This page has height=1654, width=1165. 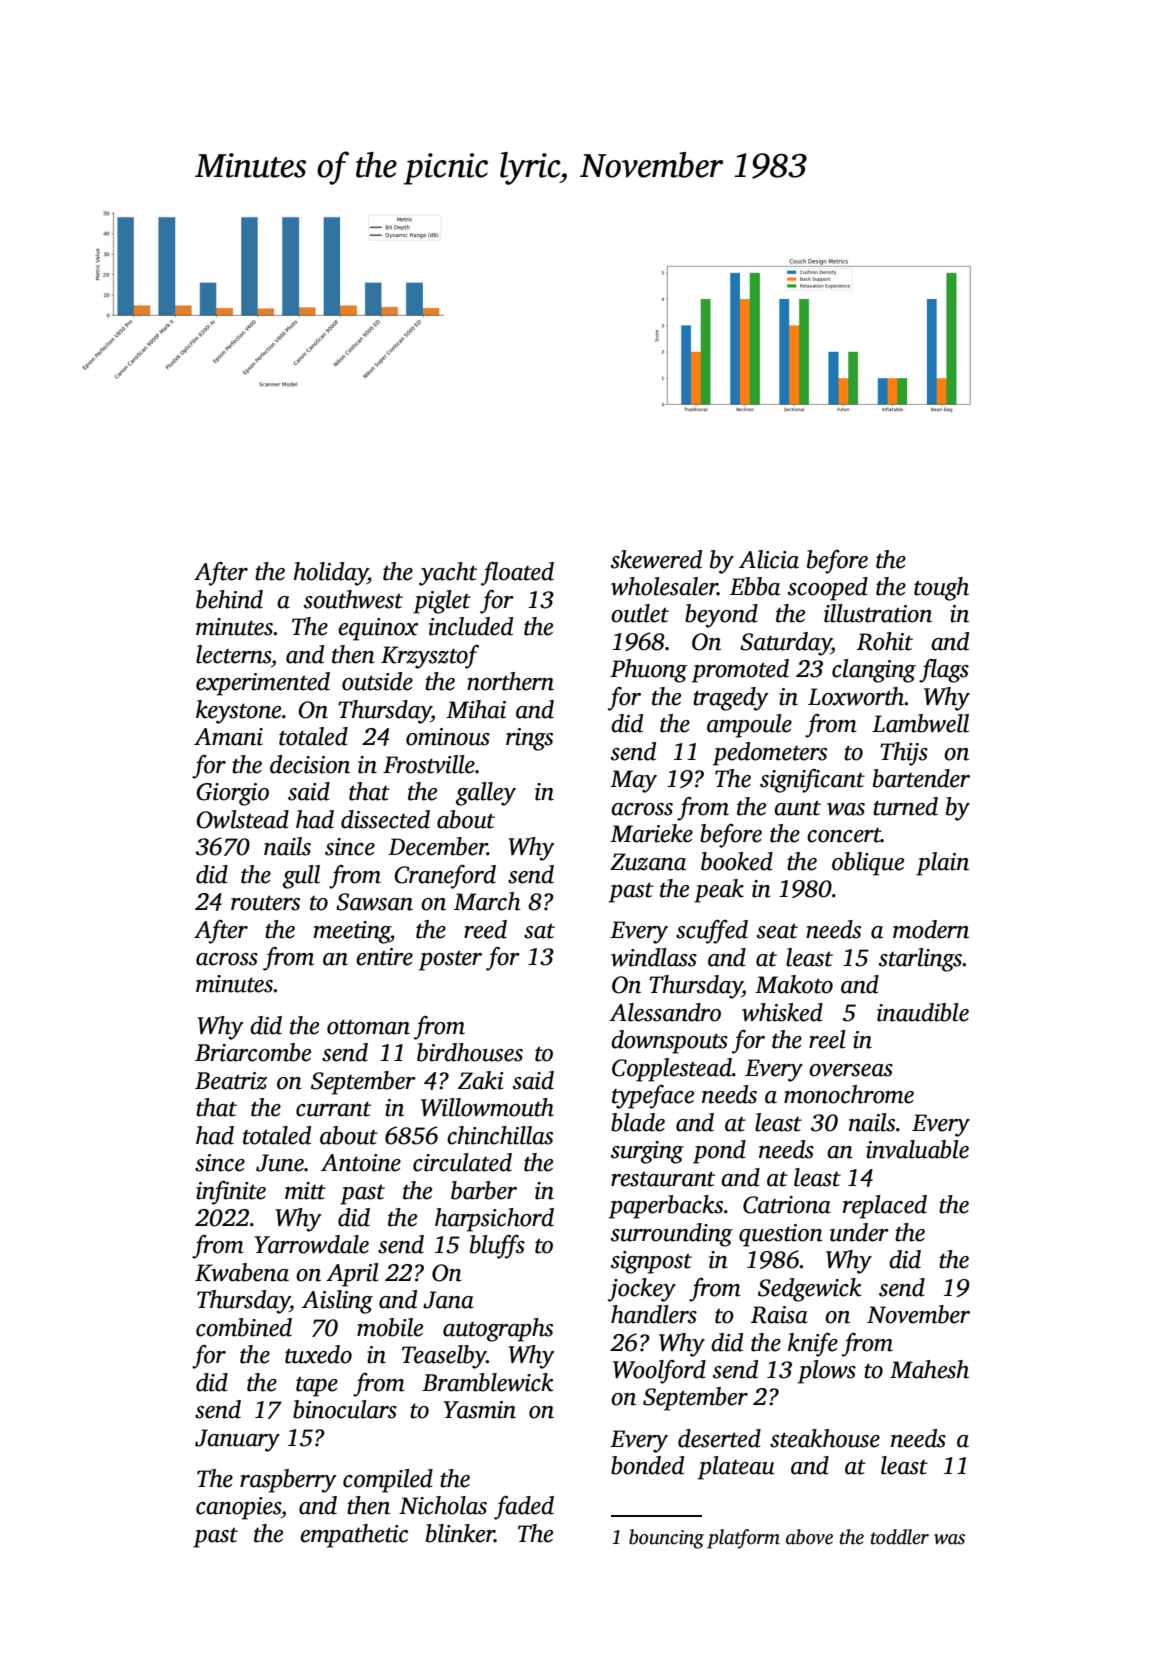 What do you see at coordinates (488, 1382) in the page?
I see `Bramblewick` at bounding box center [488, 1382].
